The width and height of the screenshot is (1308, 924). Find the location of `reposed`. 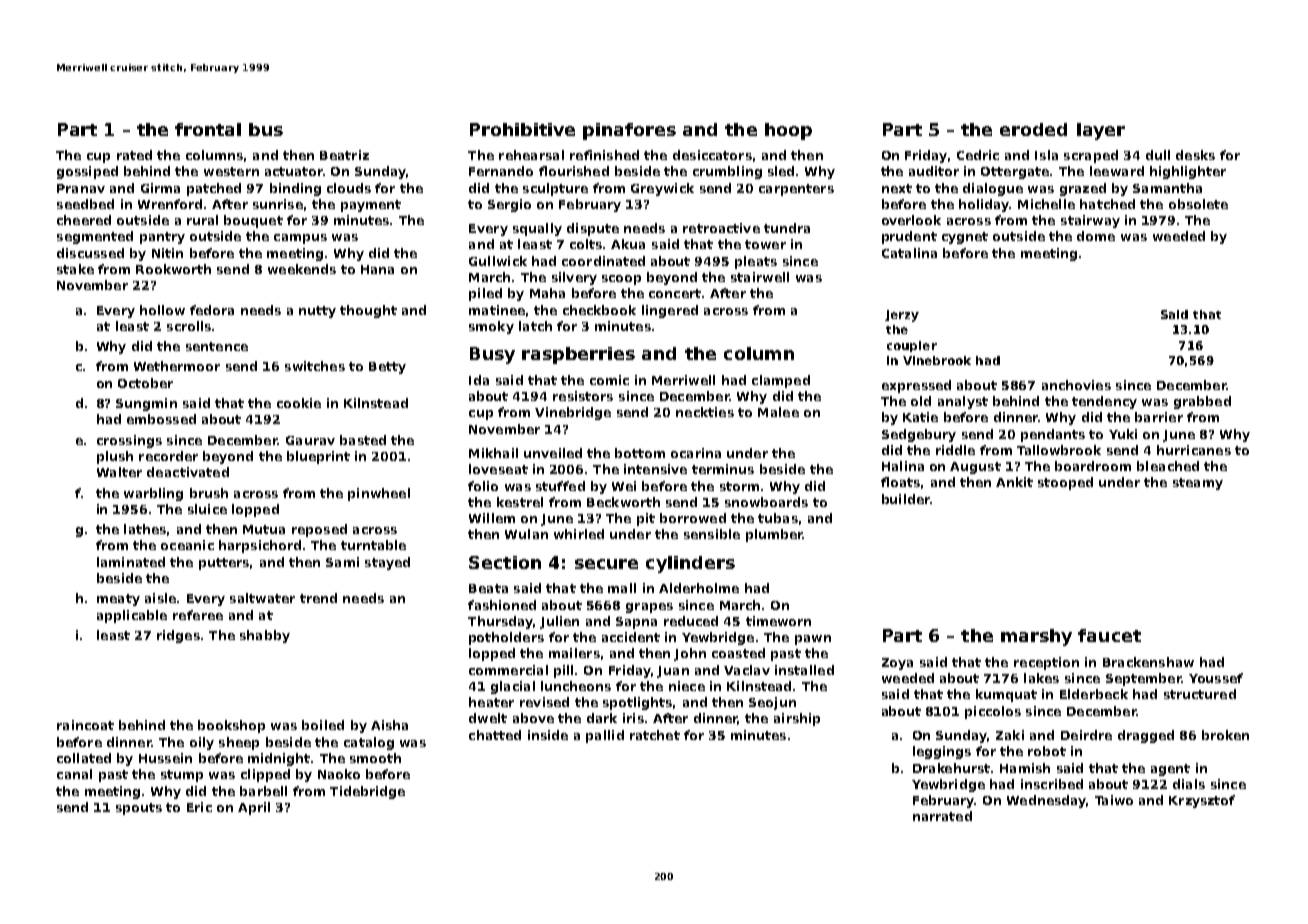

reposed is located at coordinates (319, 530).
